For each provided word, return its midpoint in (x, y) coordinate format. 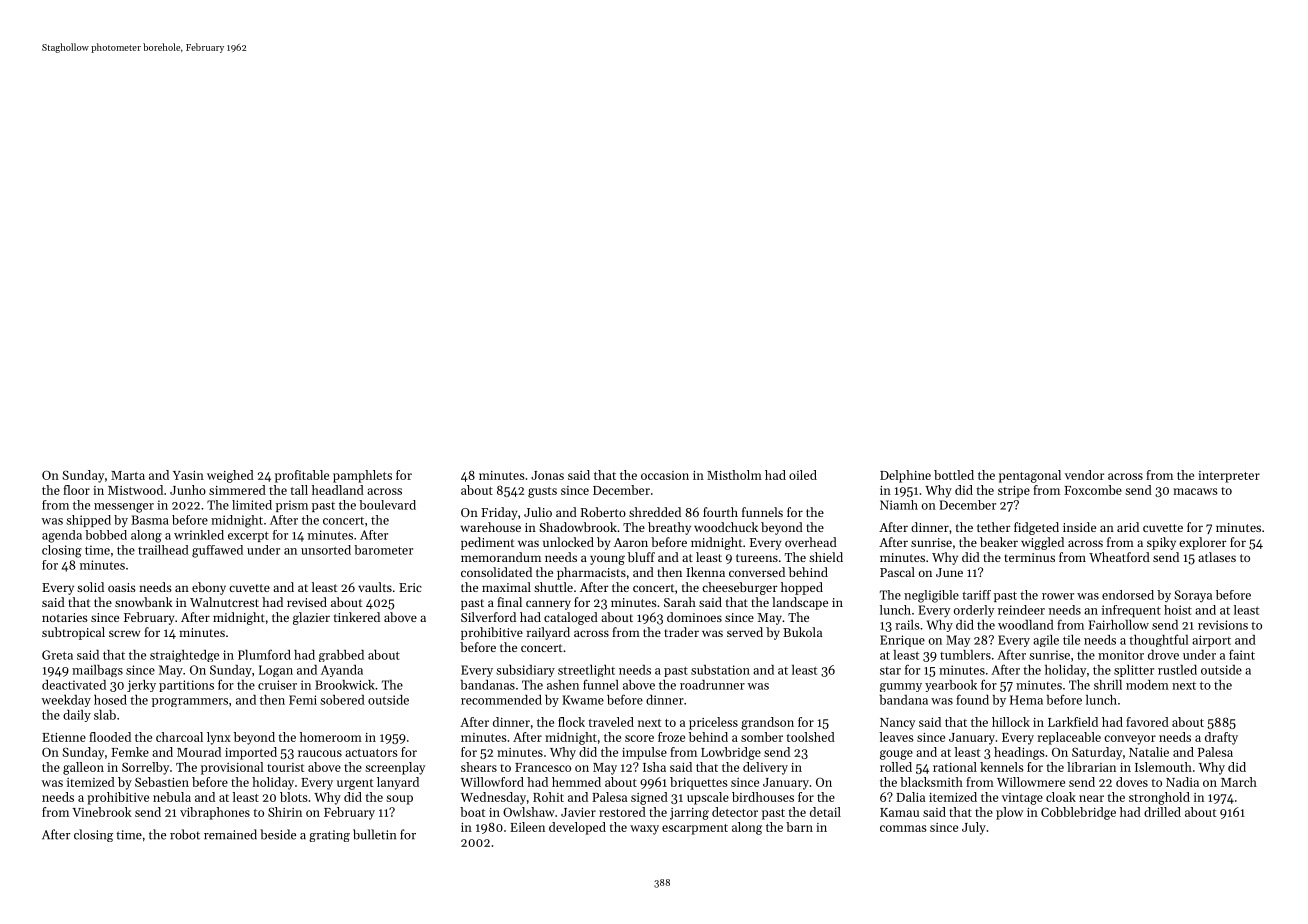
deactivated (74, 685)
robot (185, 834)
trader (681, 632)
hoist (1178, 610)
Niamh (899, 505)
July (974, 828)
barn (799, 827)
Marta (128, 475)
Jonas (547, 475)
